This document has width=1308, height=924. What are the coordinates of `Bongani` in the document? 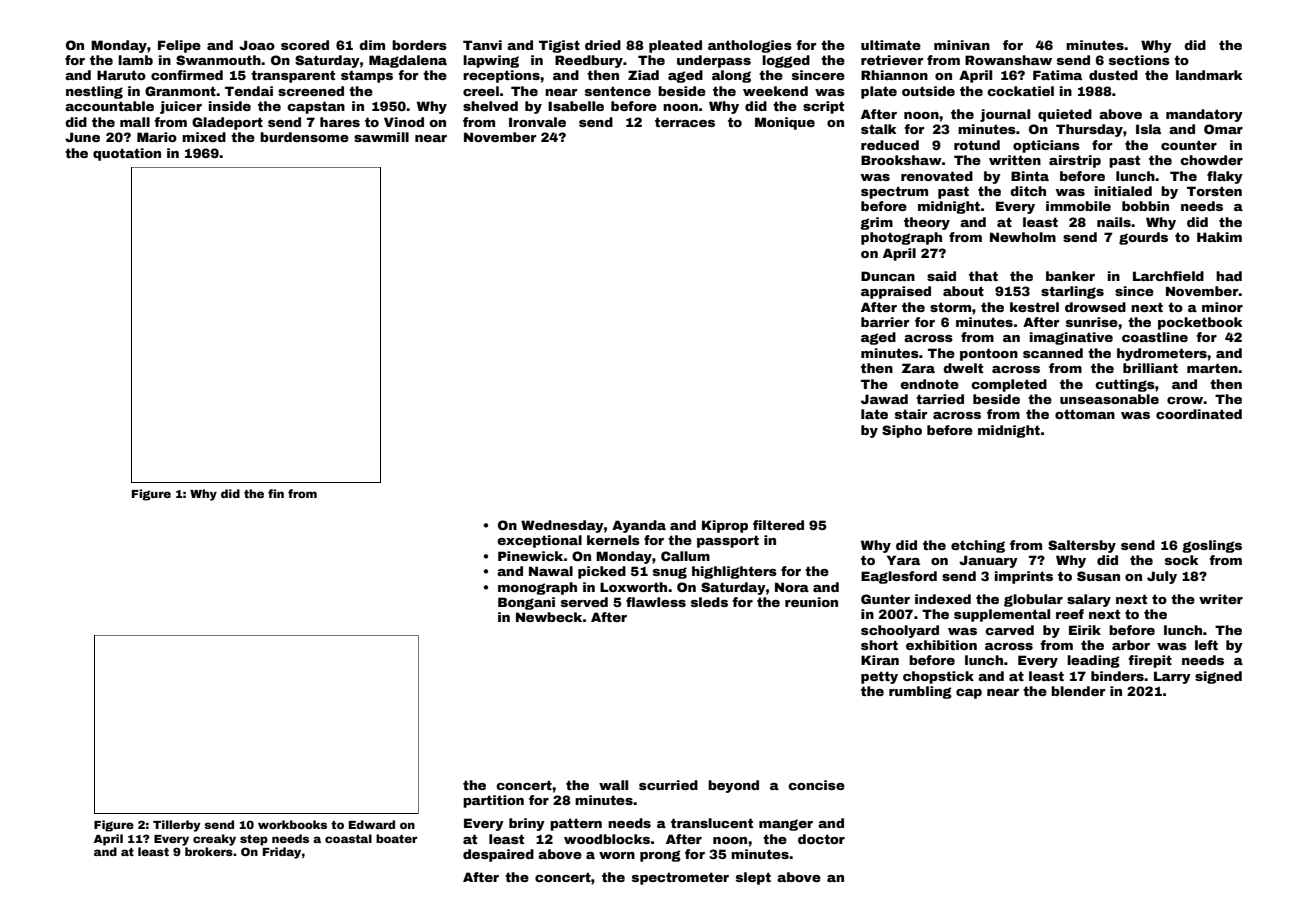 It's located at (526, 603).
